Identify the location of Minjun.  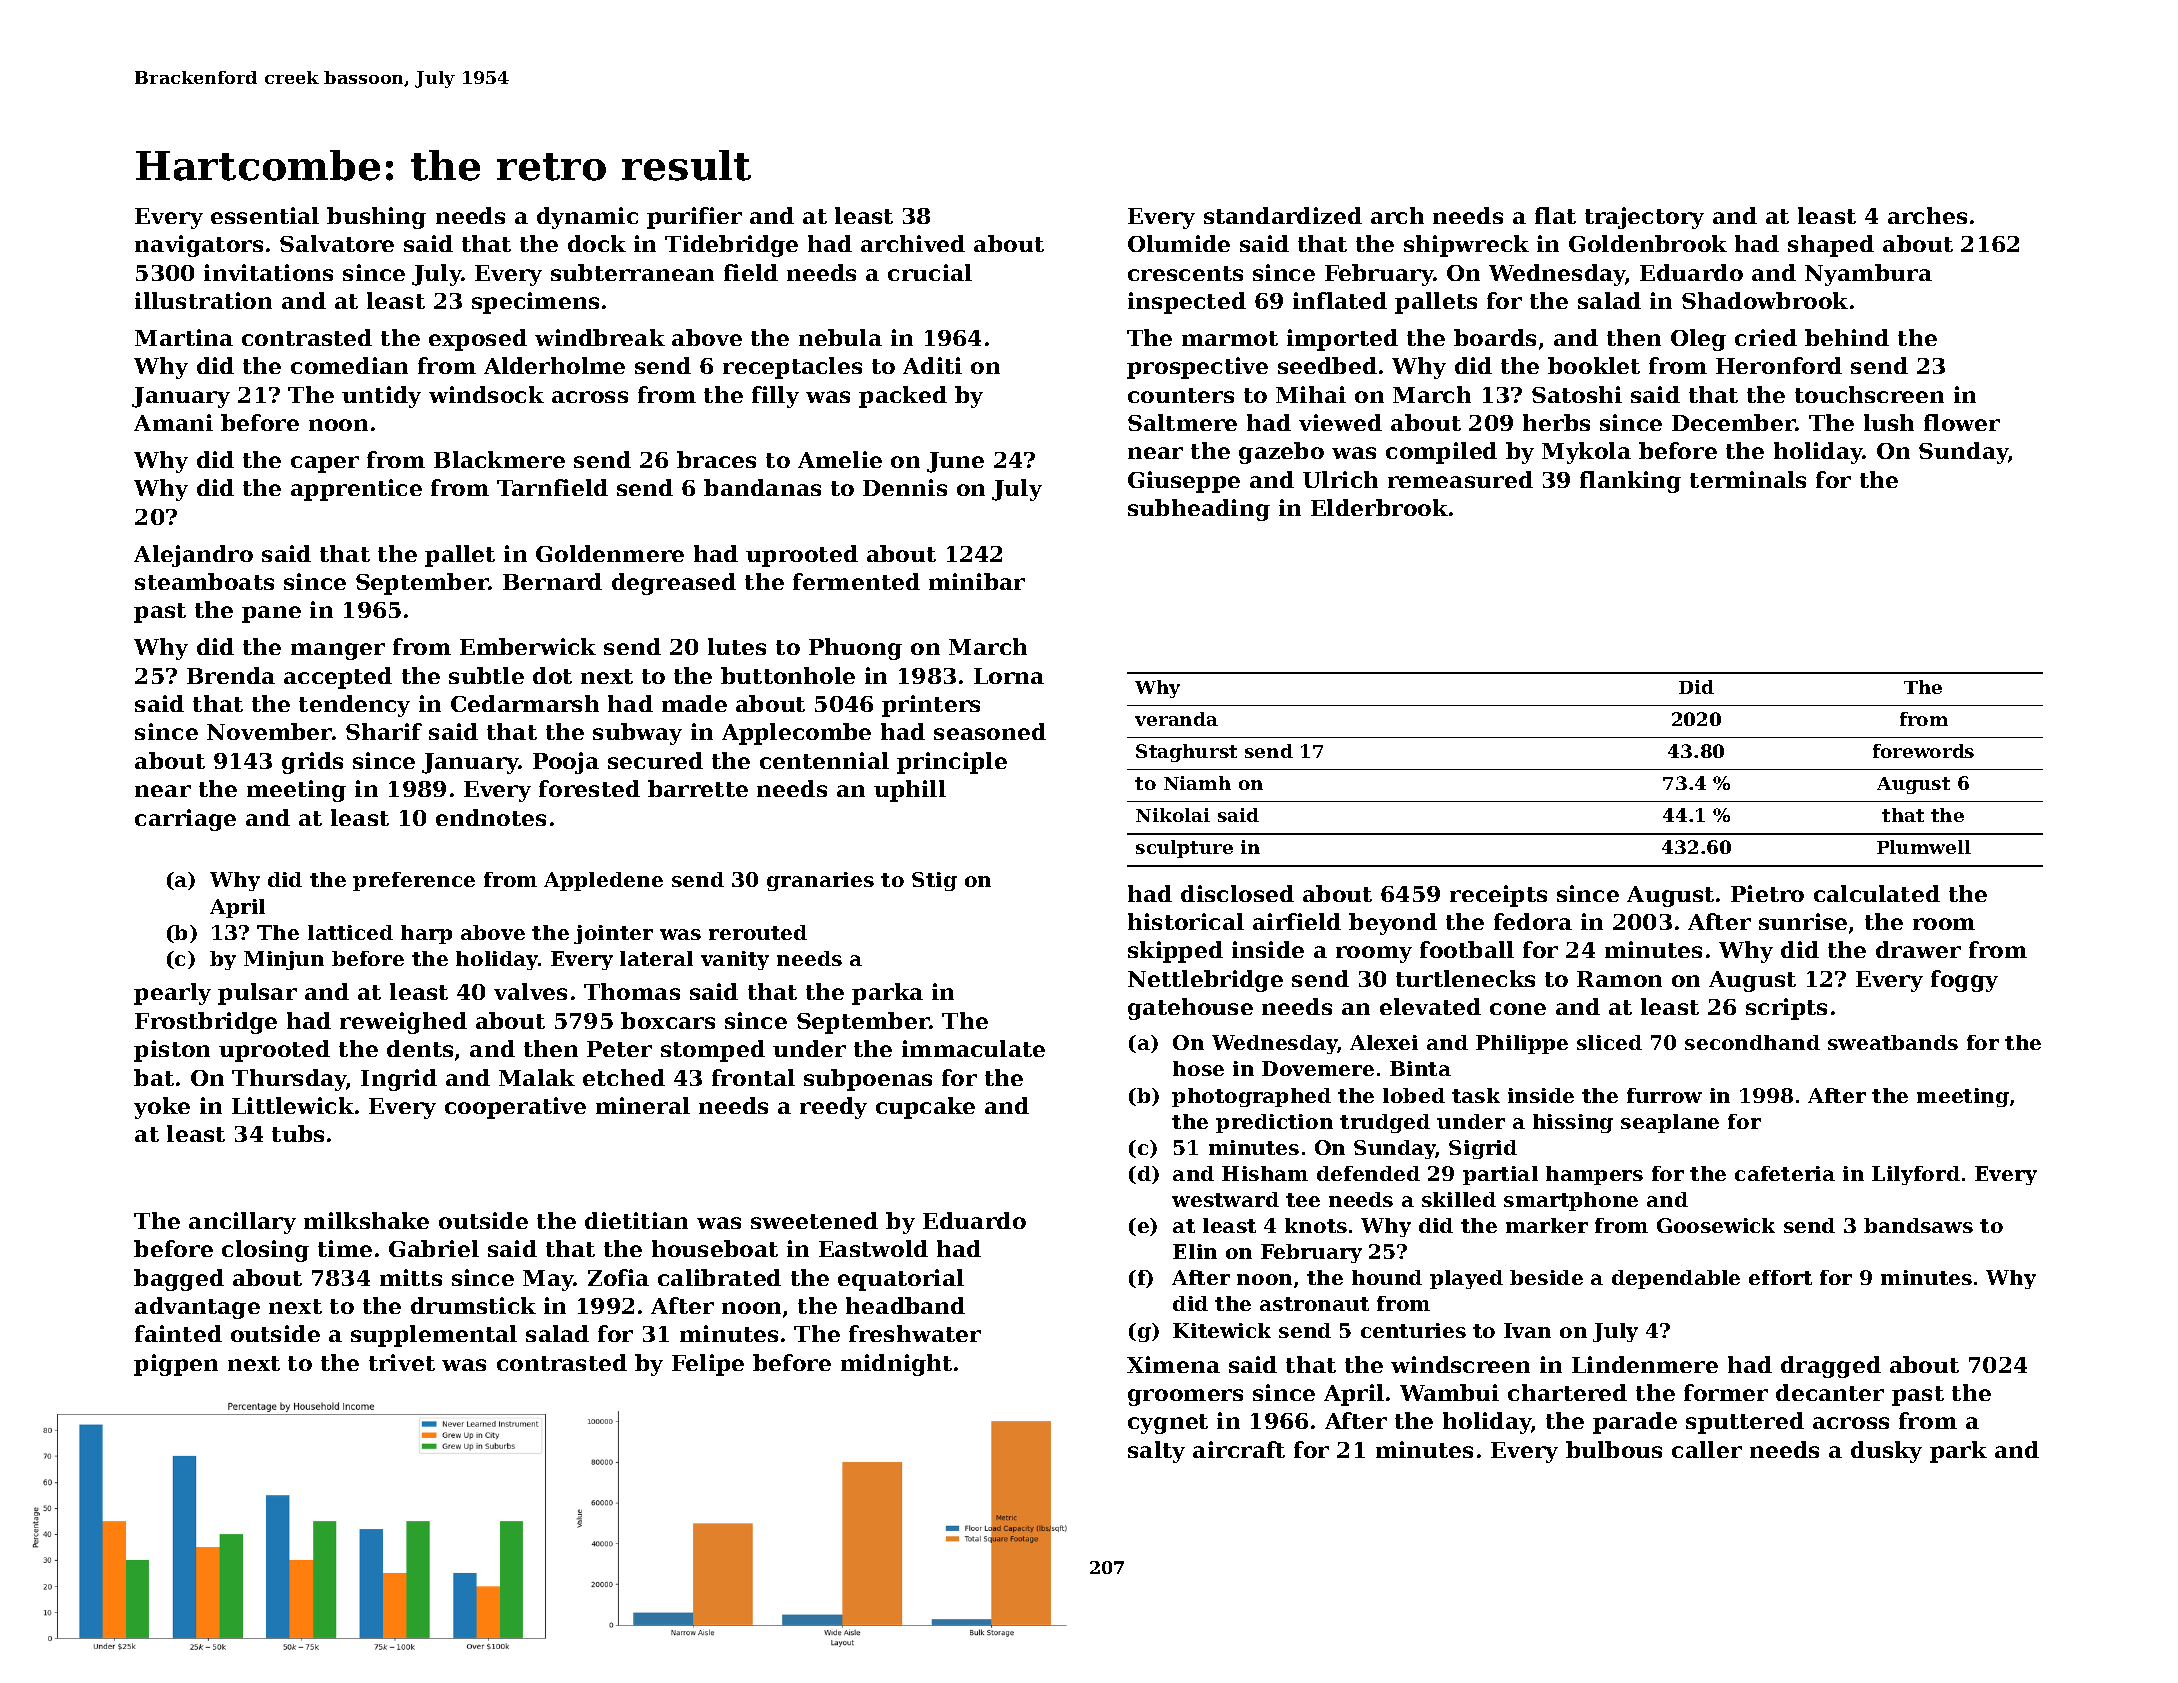
(284, 960).
